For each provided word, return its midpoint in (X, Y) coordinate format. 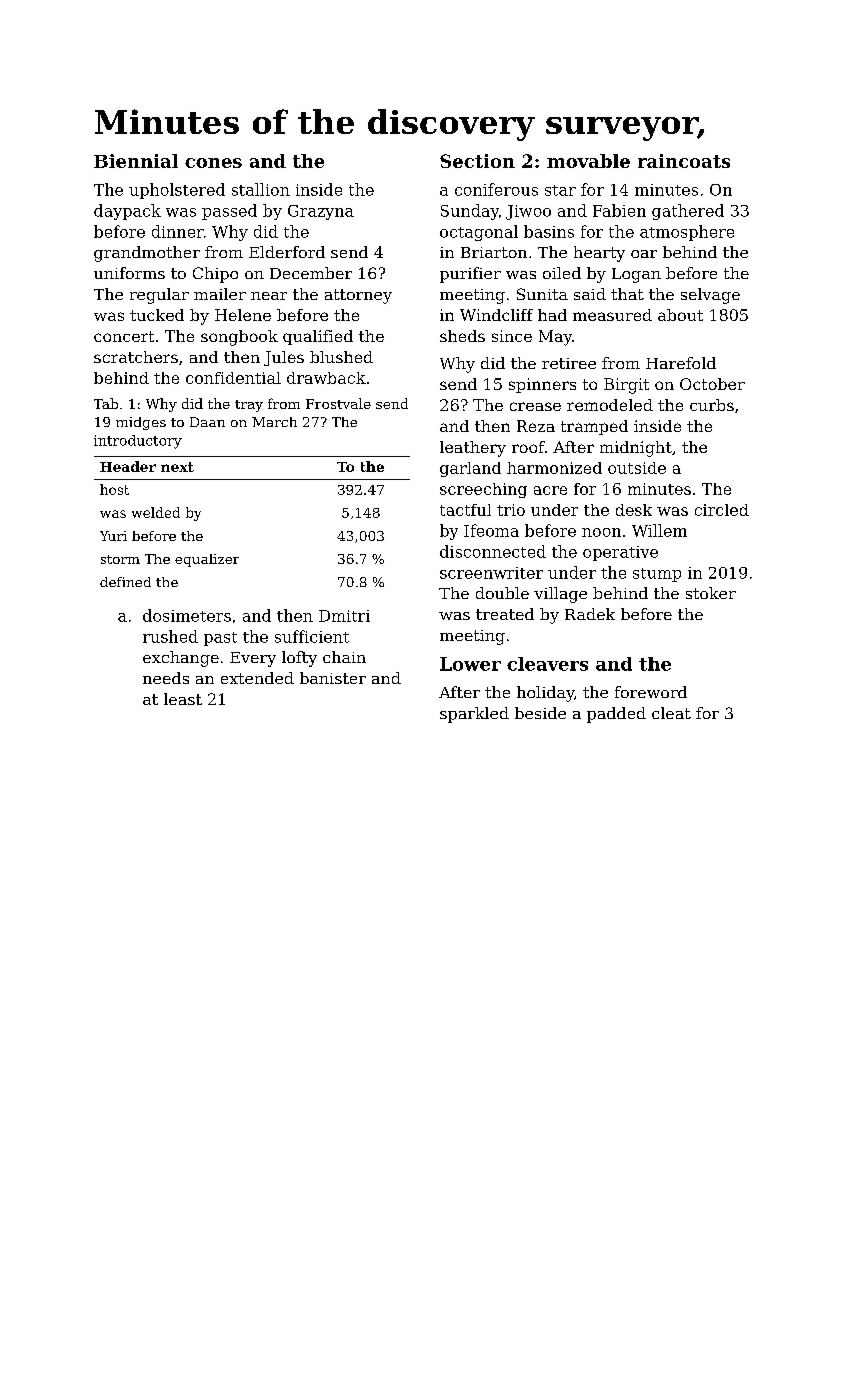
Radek (590, 614)
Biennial (136, 161)
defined (125, 582)
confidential (233, 378)
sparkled (474, 715)
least (183, 699)
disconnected (493, 551)
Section (477, 161)
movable (588, 161)
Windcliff (496, 315)
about (680, 315)
